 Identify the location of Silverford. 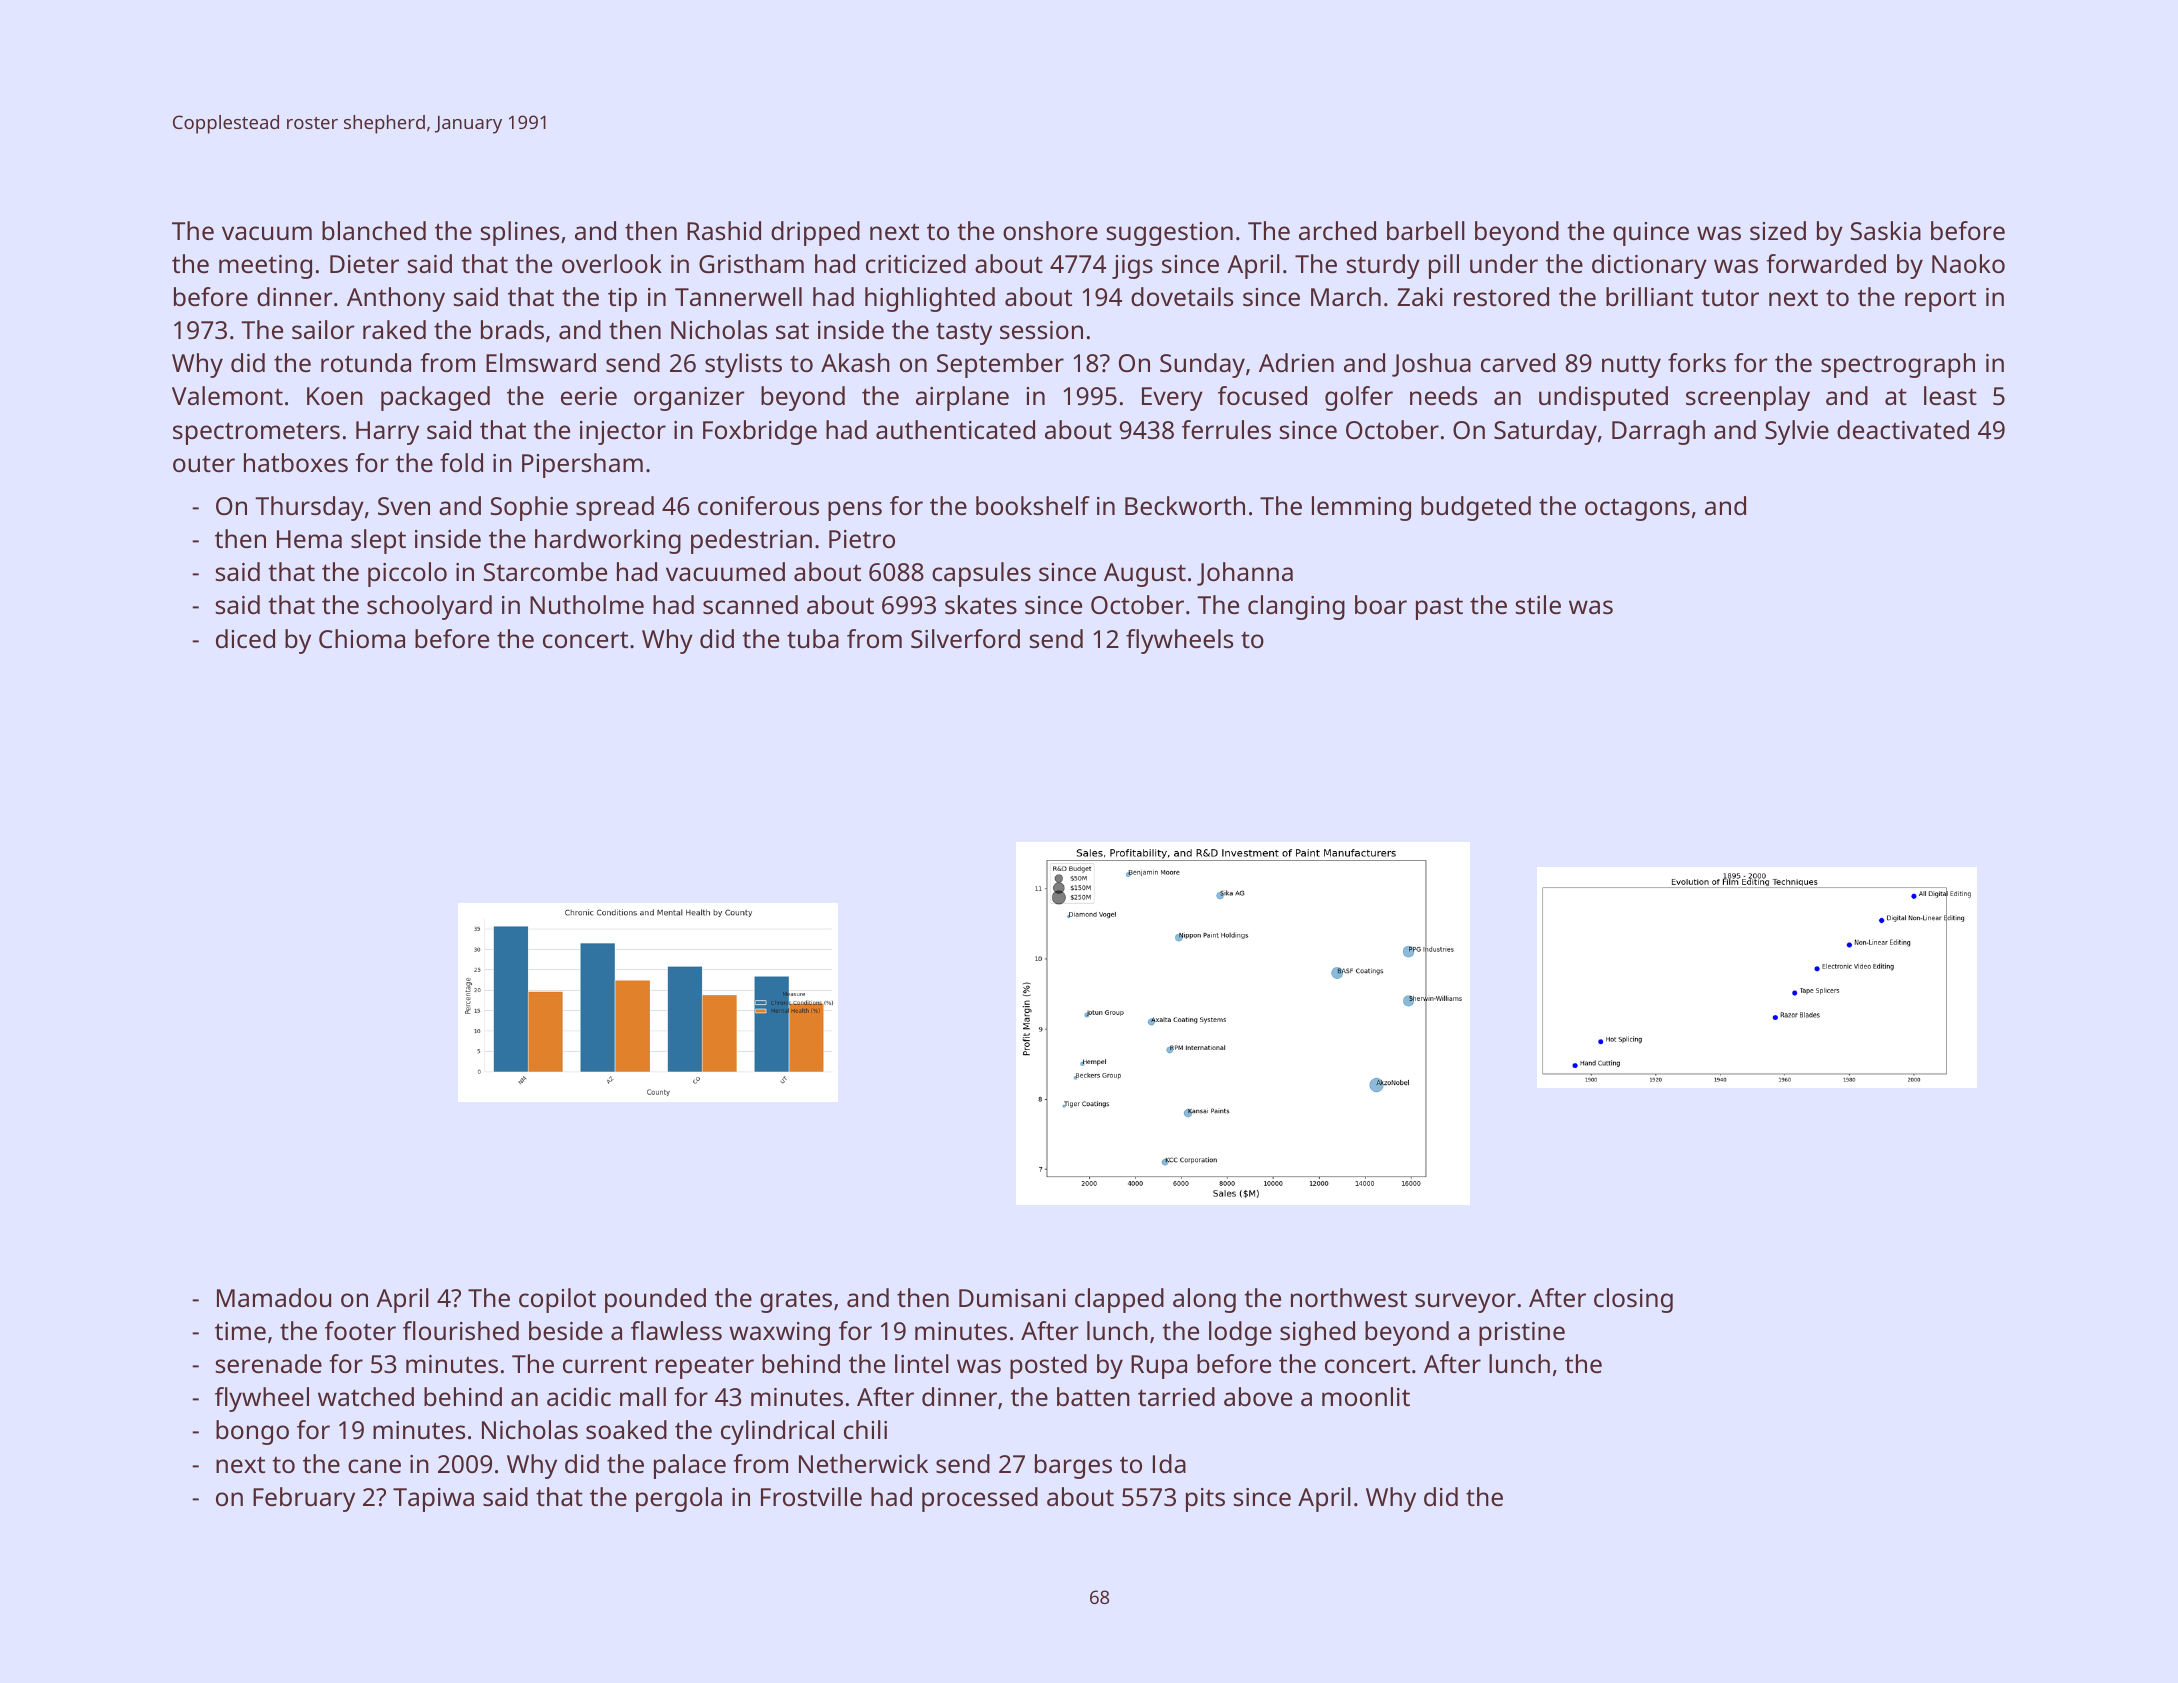
(965, 638).
